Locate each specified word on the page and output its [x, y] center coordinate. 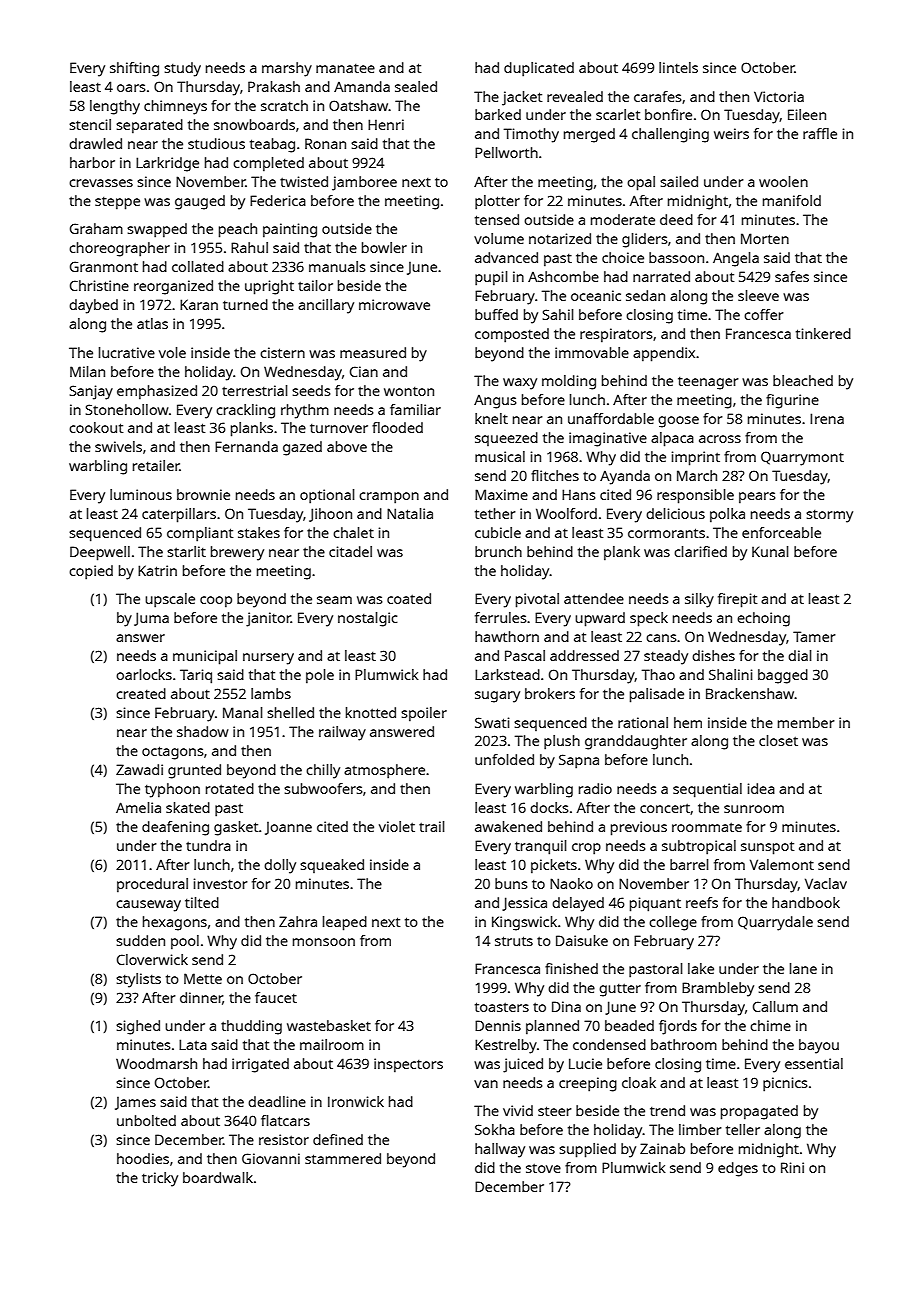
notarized [560, 238]
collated [198, 266]
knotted [371, 712]
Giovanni [271, 1158]
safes [792, 276]
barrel [689, 864]
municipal [205, 657]
